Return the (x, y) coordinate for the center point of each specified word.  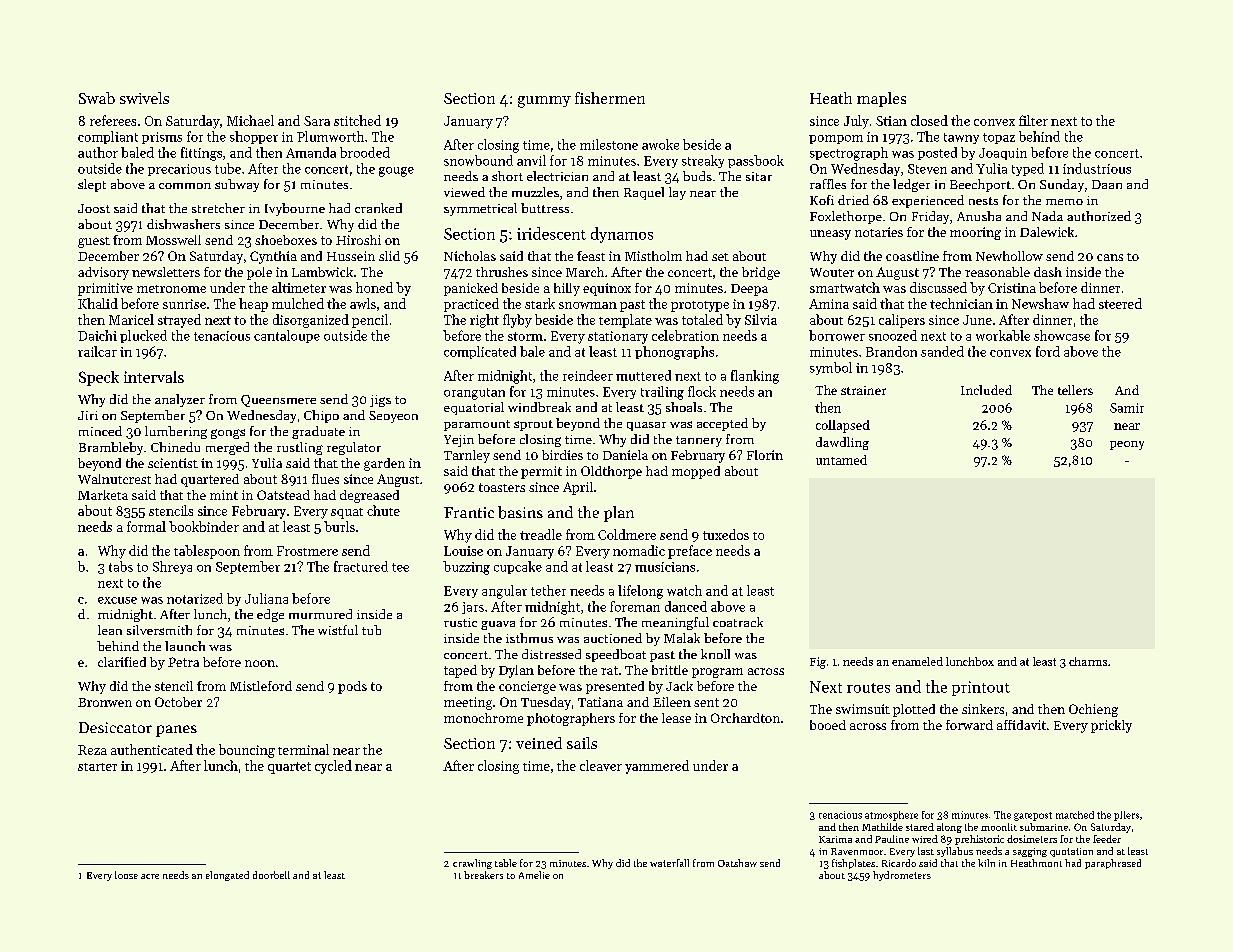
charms (1088, 661)
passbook (756, 161)
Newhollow (1009, 256)
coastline (912, 256)
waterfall (669, 863)
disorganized (311, 321)
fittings (201, 154)
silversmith (159, 630)
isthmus (529, 638)
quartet (289, 768)
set (720, 257)
